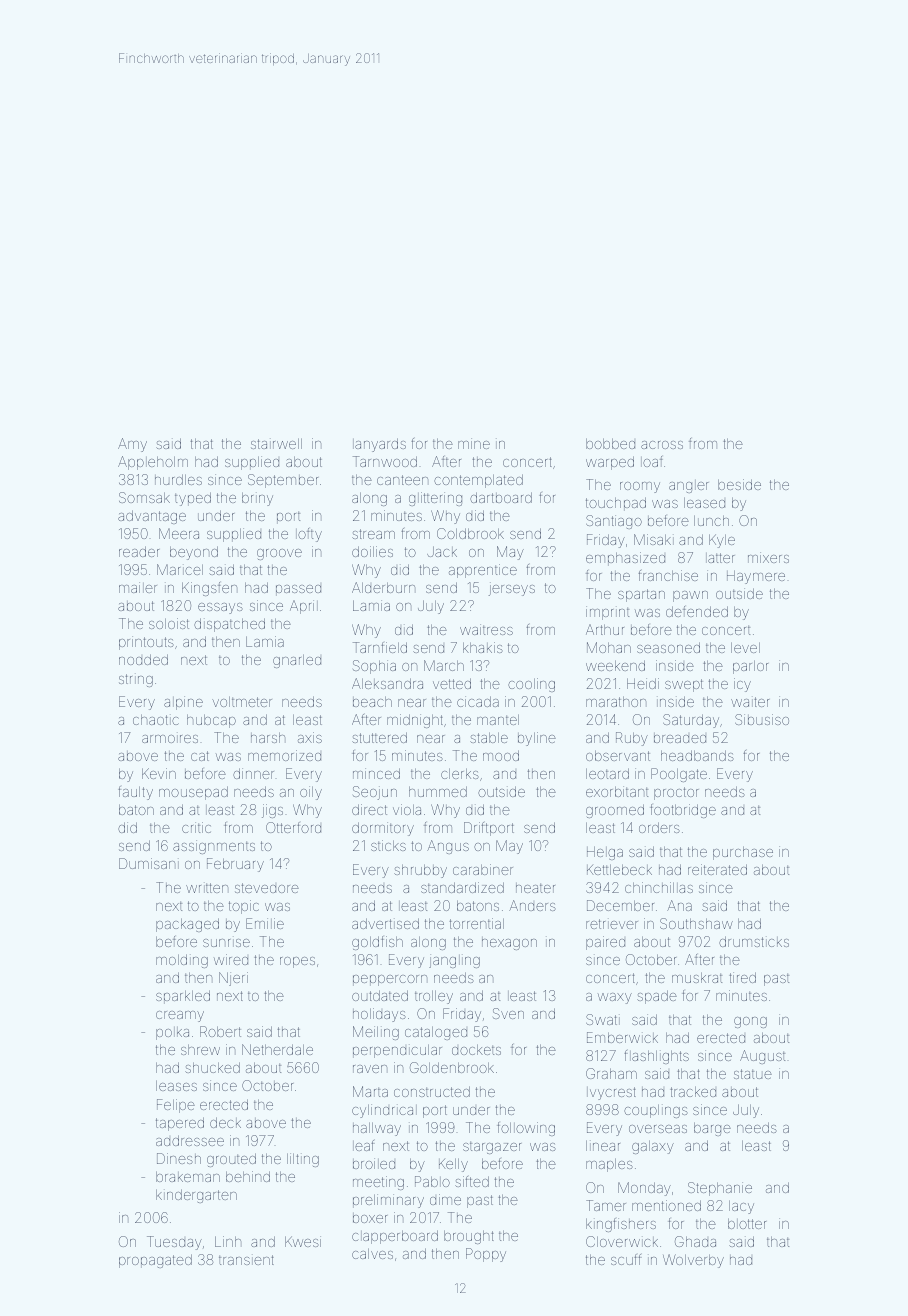 Image resolution: width=908 pixels, height=1316 pixels. What do you see at coordinates (486, 629) in the document?
I see `waitress` at bounding box center [486, 629].
